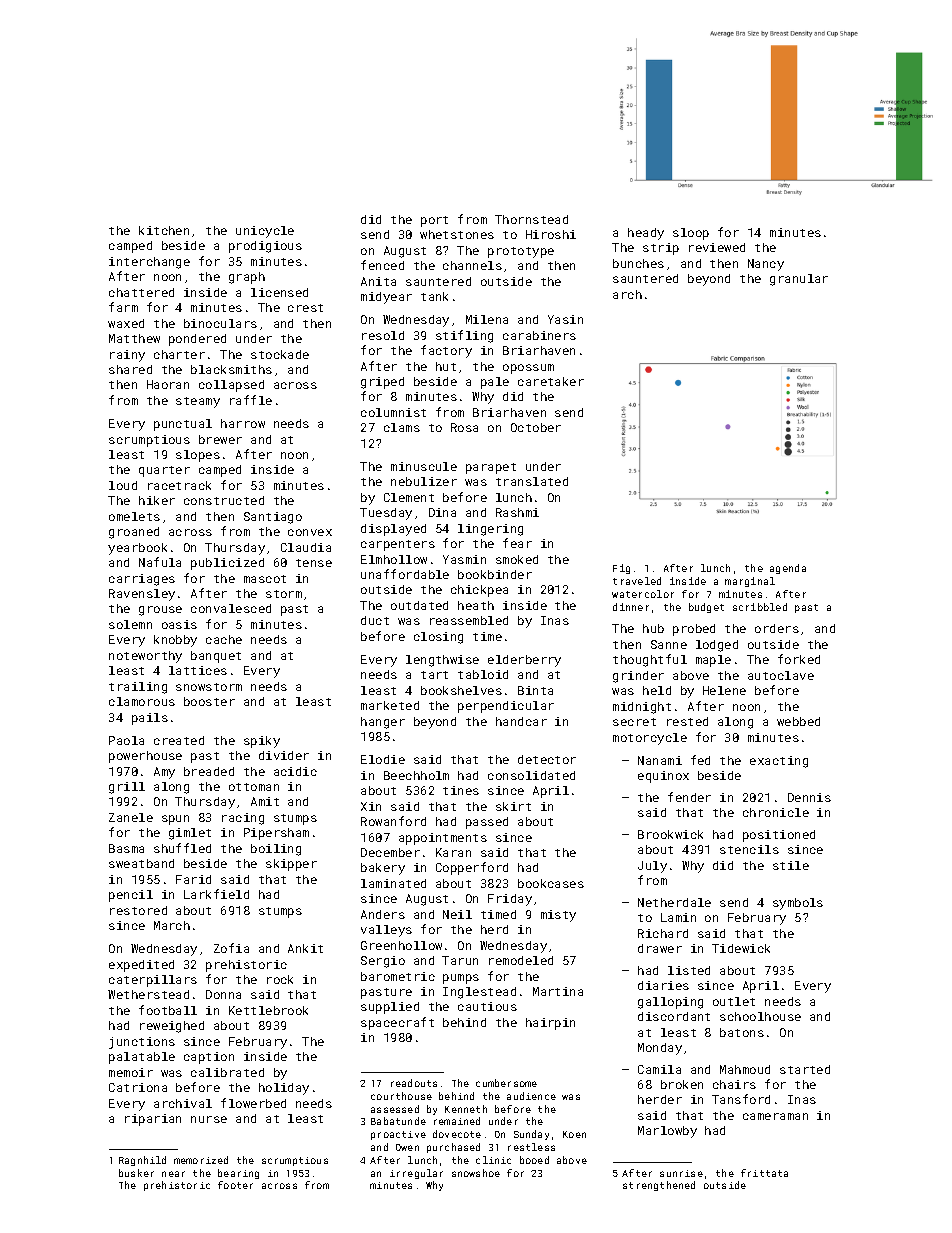 This page has height=1233, width=952. Describe the element at coordinates (681, 1173) in the page. I see `sunrise` at that location.
